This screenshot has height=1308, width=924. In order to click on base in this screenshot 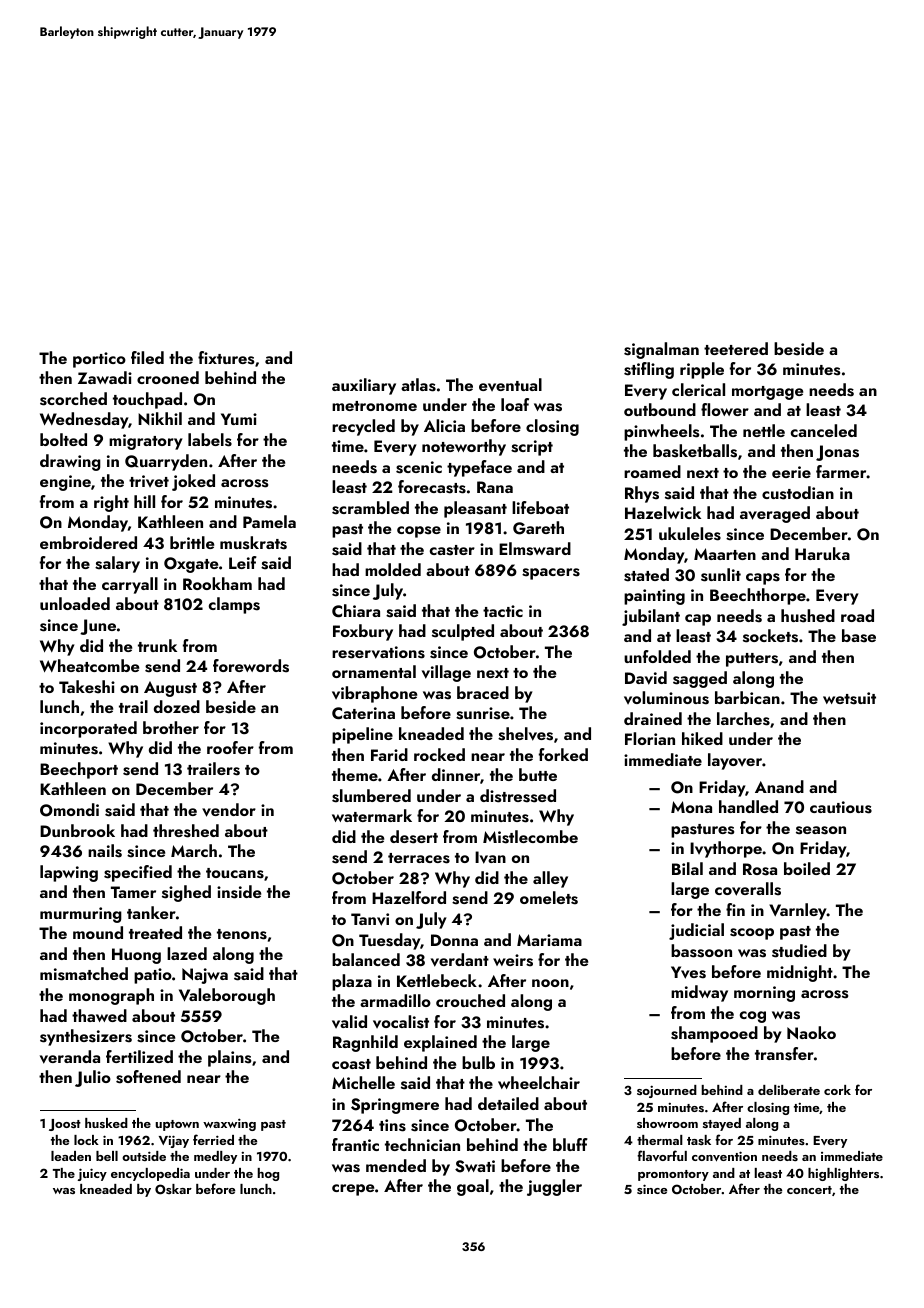, I will do `click(859, 636)`.
